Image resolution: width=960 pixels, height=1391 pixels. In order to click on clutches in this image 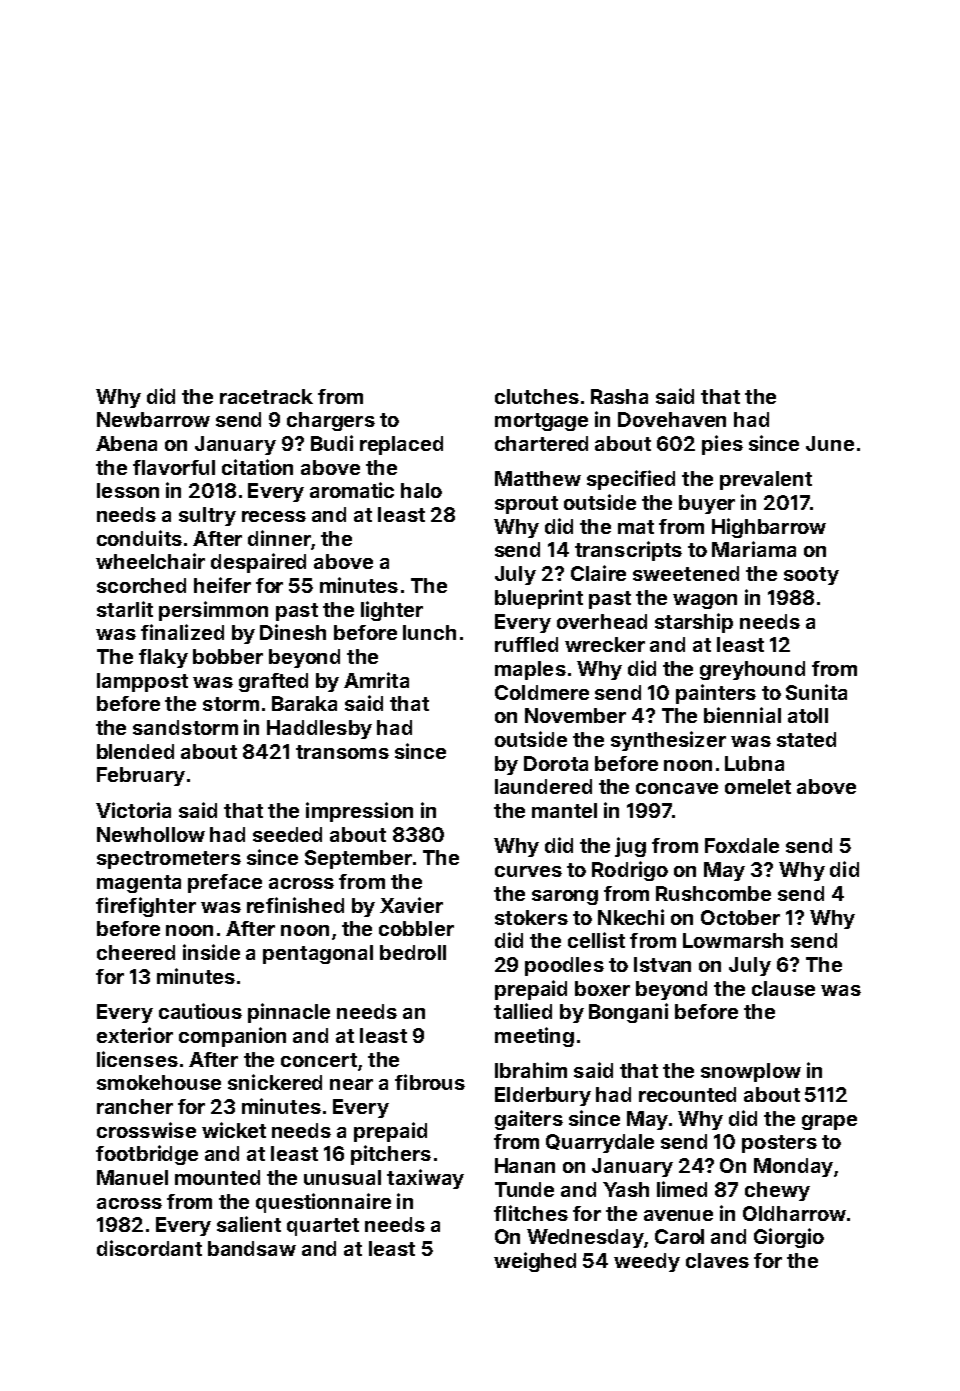, I will do `click(537, 396)`.
